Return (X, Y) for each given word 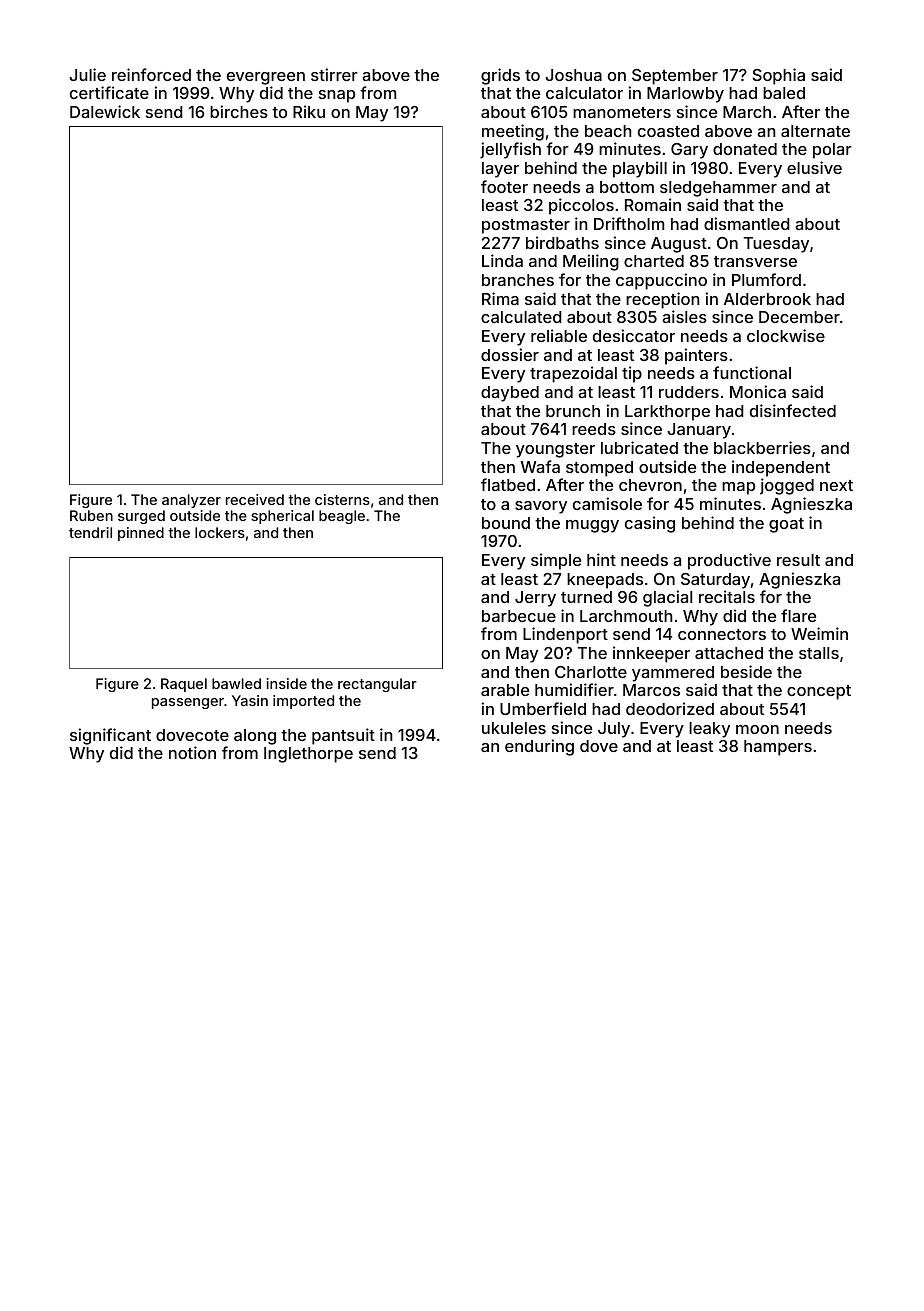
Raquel (184, 685)
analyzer (191, 501)
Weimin (819, 633)
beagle (342, 517)
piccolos (581, 206)
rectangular (377, 685)
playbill (640, 169)
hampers (778, 748)
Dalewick (105, 111)
